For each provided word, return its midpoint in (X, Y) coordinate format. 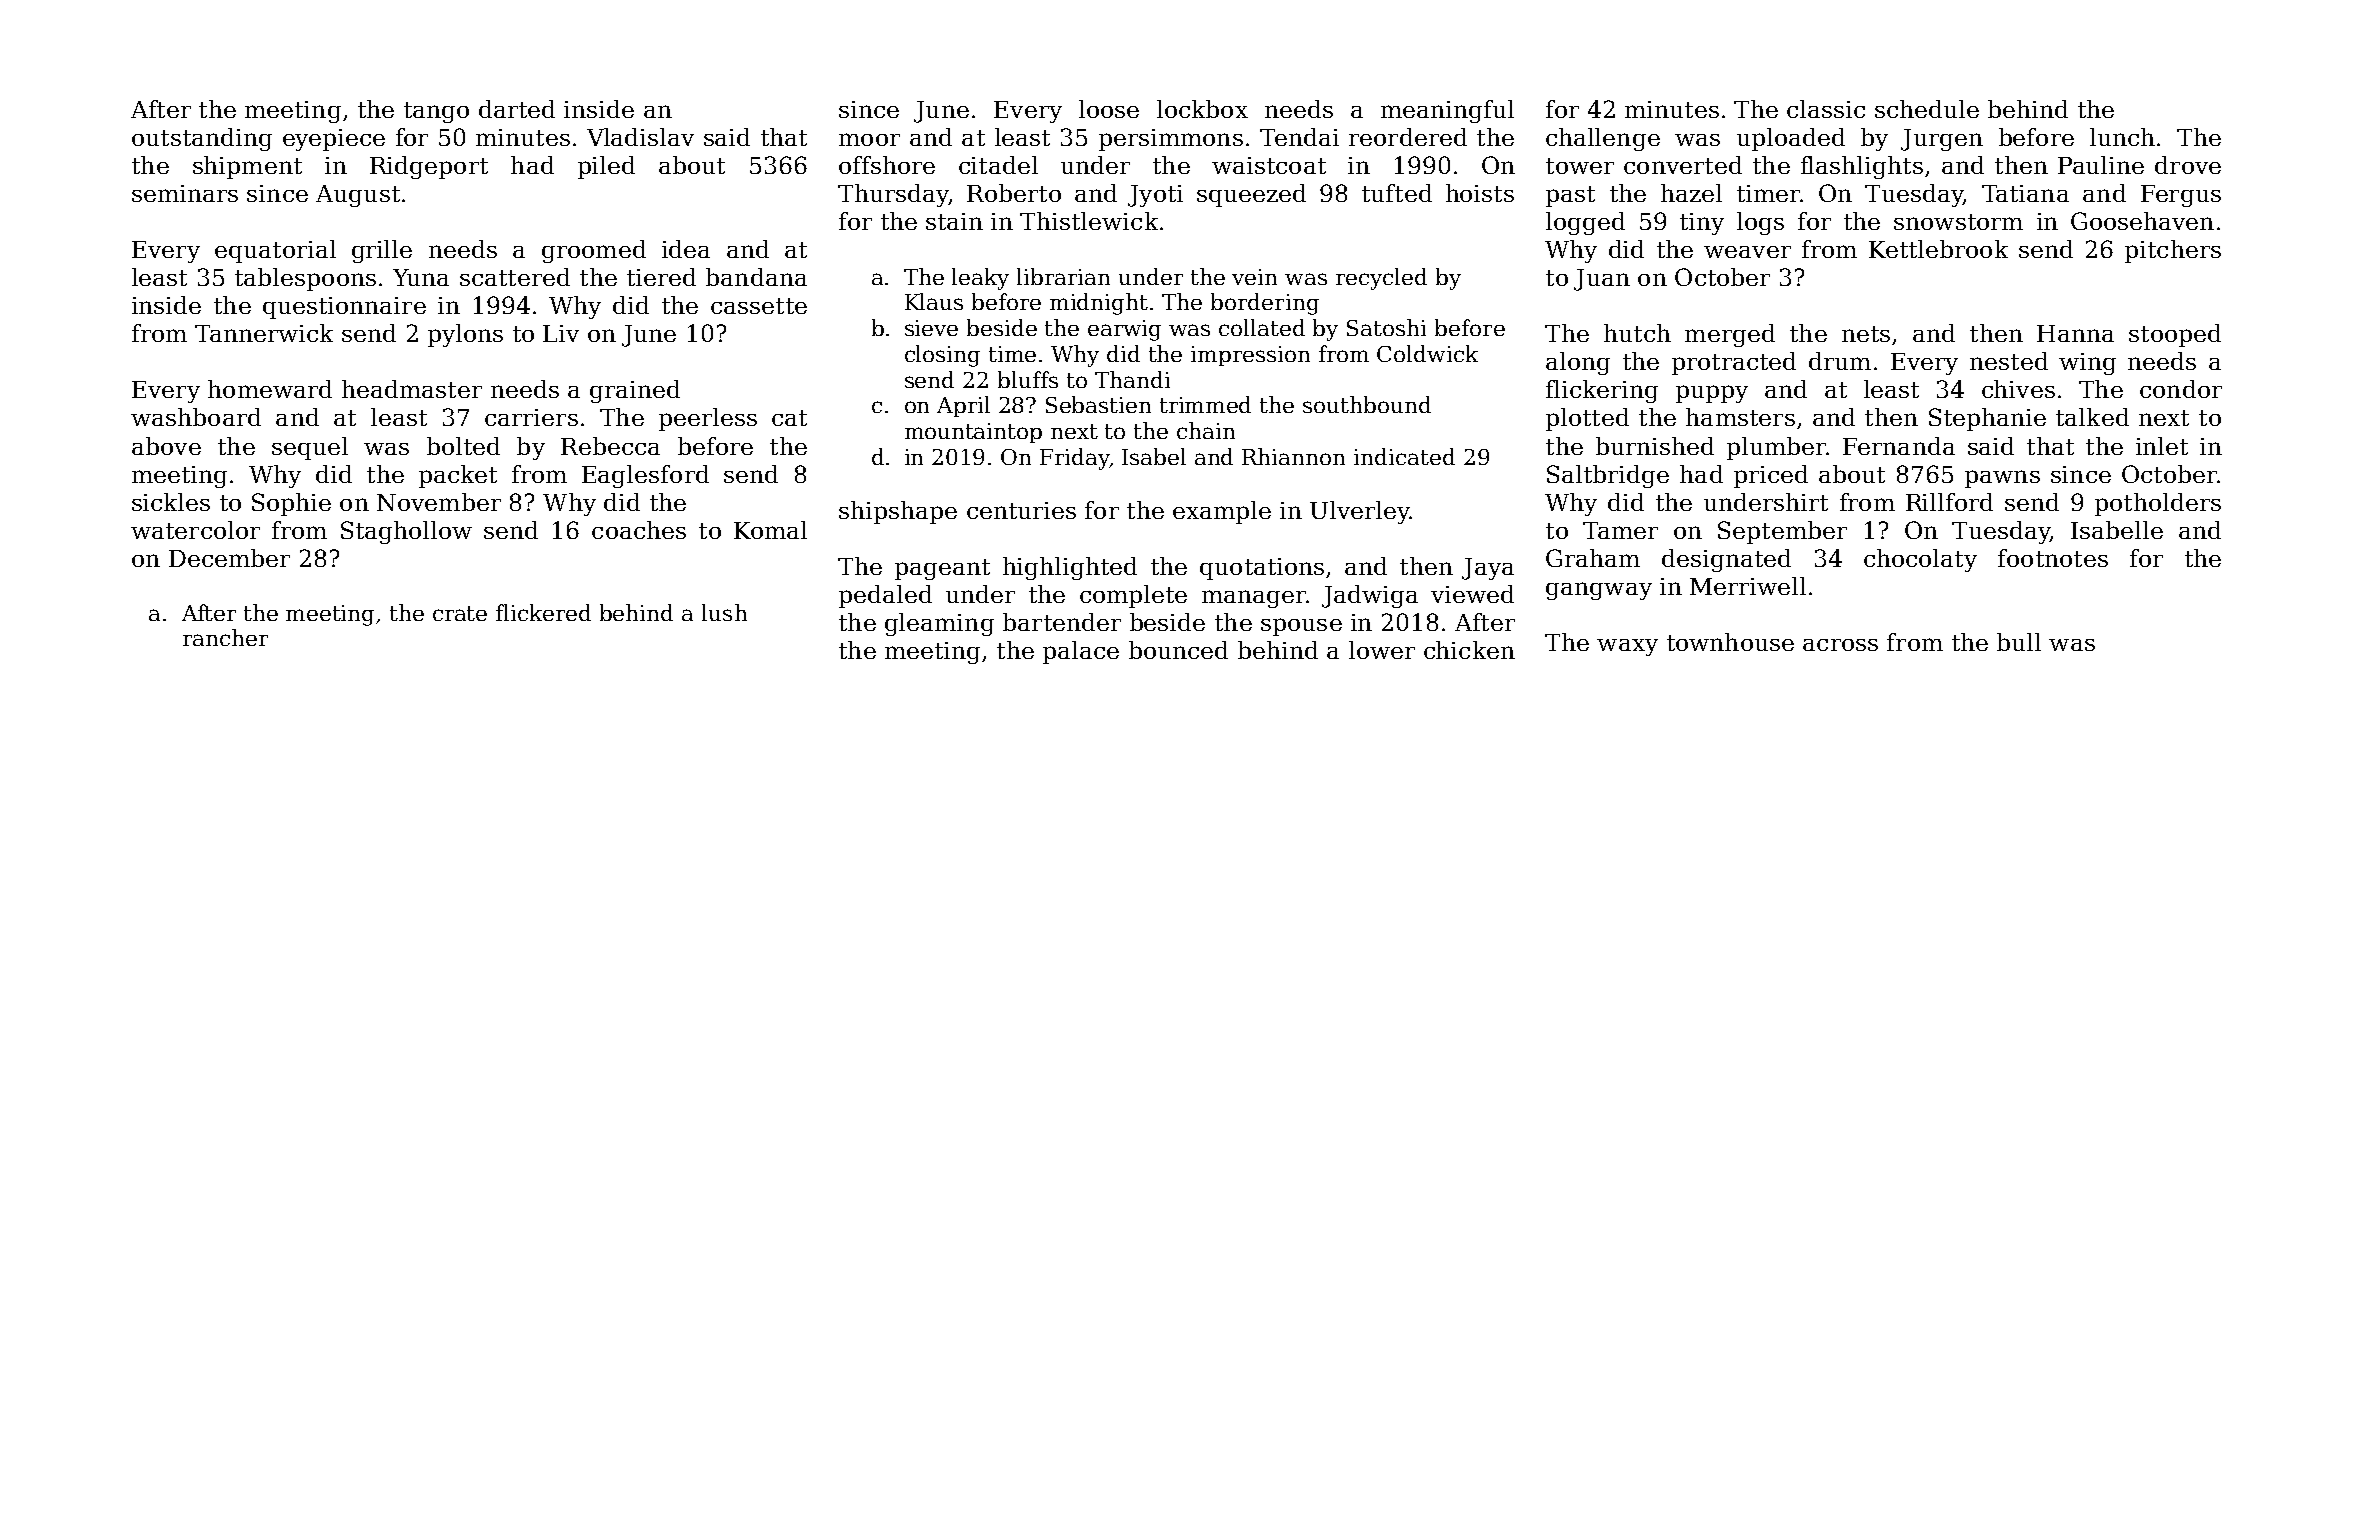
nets (1866, 334)
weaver (1747, 252)
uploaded (1791, 139)
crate (460, 613)
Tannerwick (264, 333)
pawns (2002, 479)
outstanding (202, 139)
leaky (980, 279)
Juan (1602, 280)
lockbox (1202, 109)
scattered (515, 277)
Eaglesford (645, 476)
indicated (1404, 456)
